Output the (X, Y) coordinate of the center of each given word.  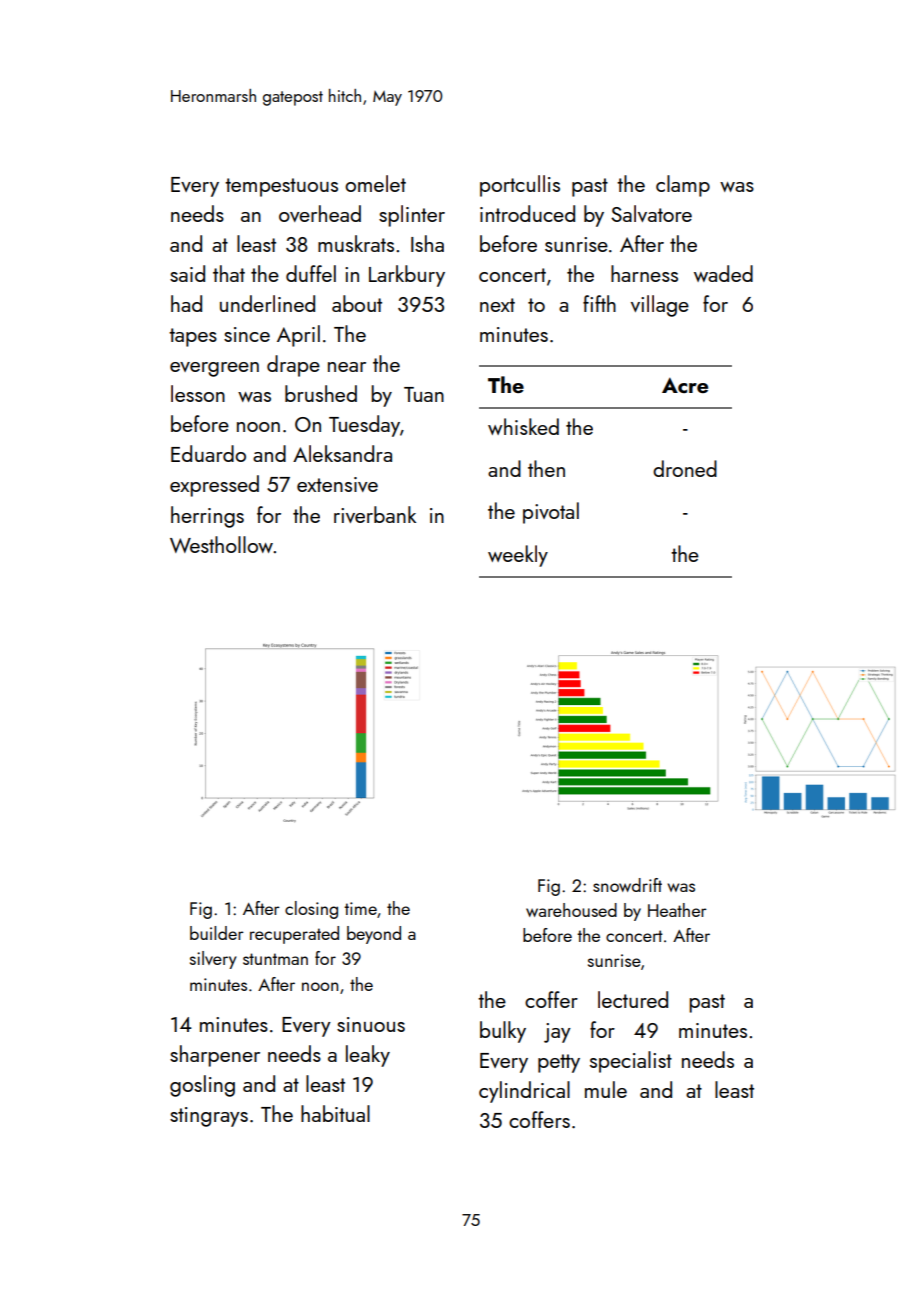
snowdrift (627, 885)
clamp (683, 186)
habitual (335, 1113)
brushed (321, 393)
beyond (374, 935)
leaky (368, 1056)
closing (311, 910)
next (497, 305)
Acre (685, 385)
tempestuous (281, 187)
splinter (412, 216)
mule (606, 1089)
